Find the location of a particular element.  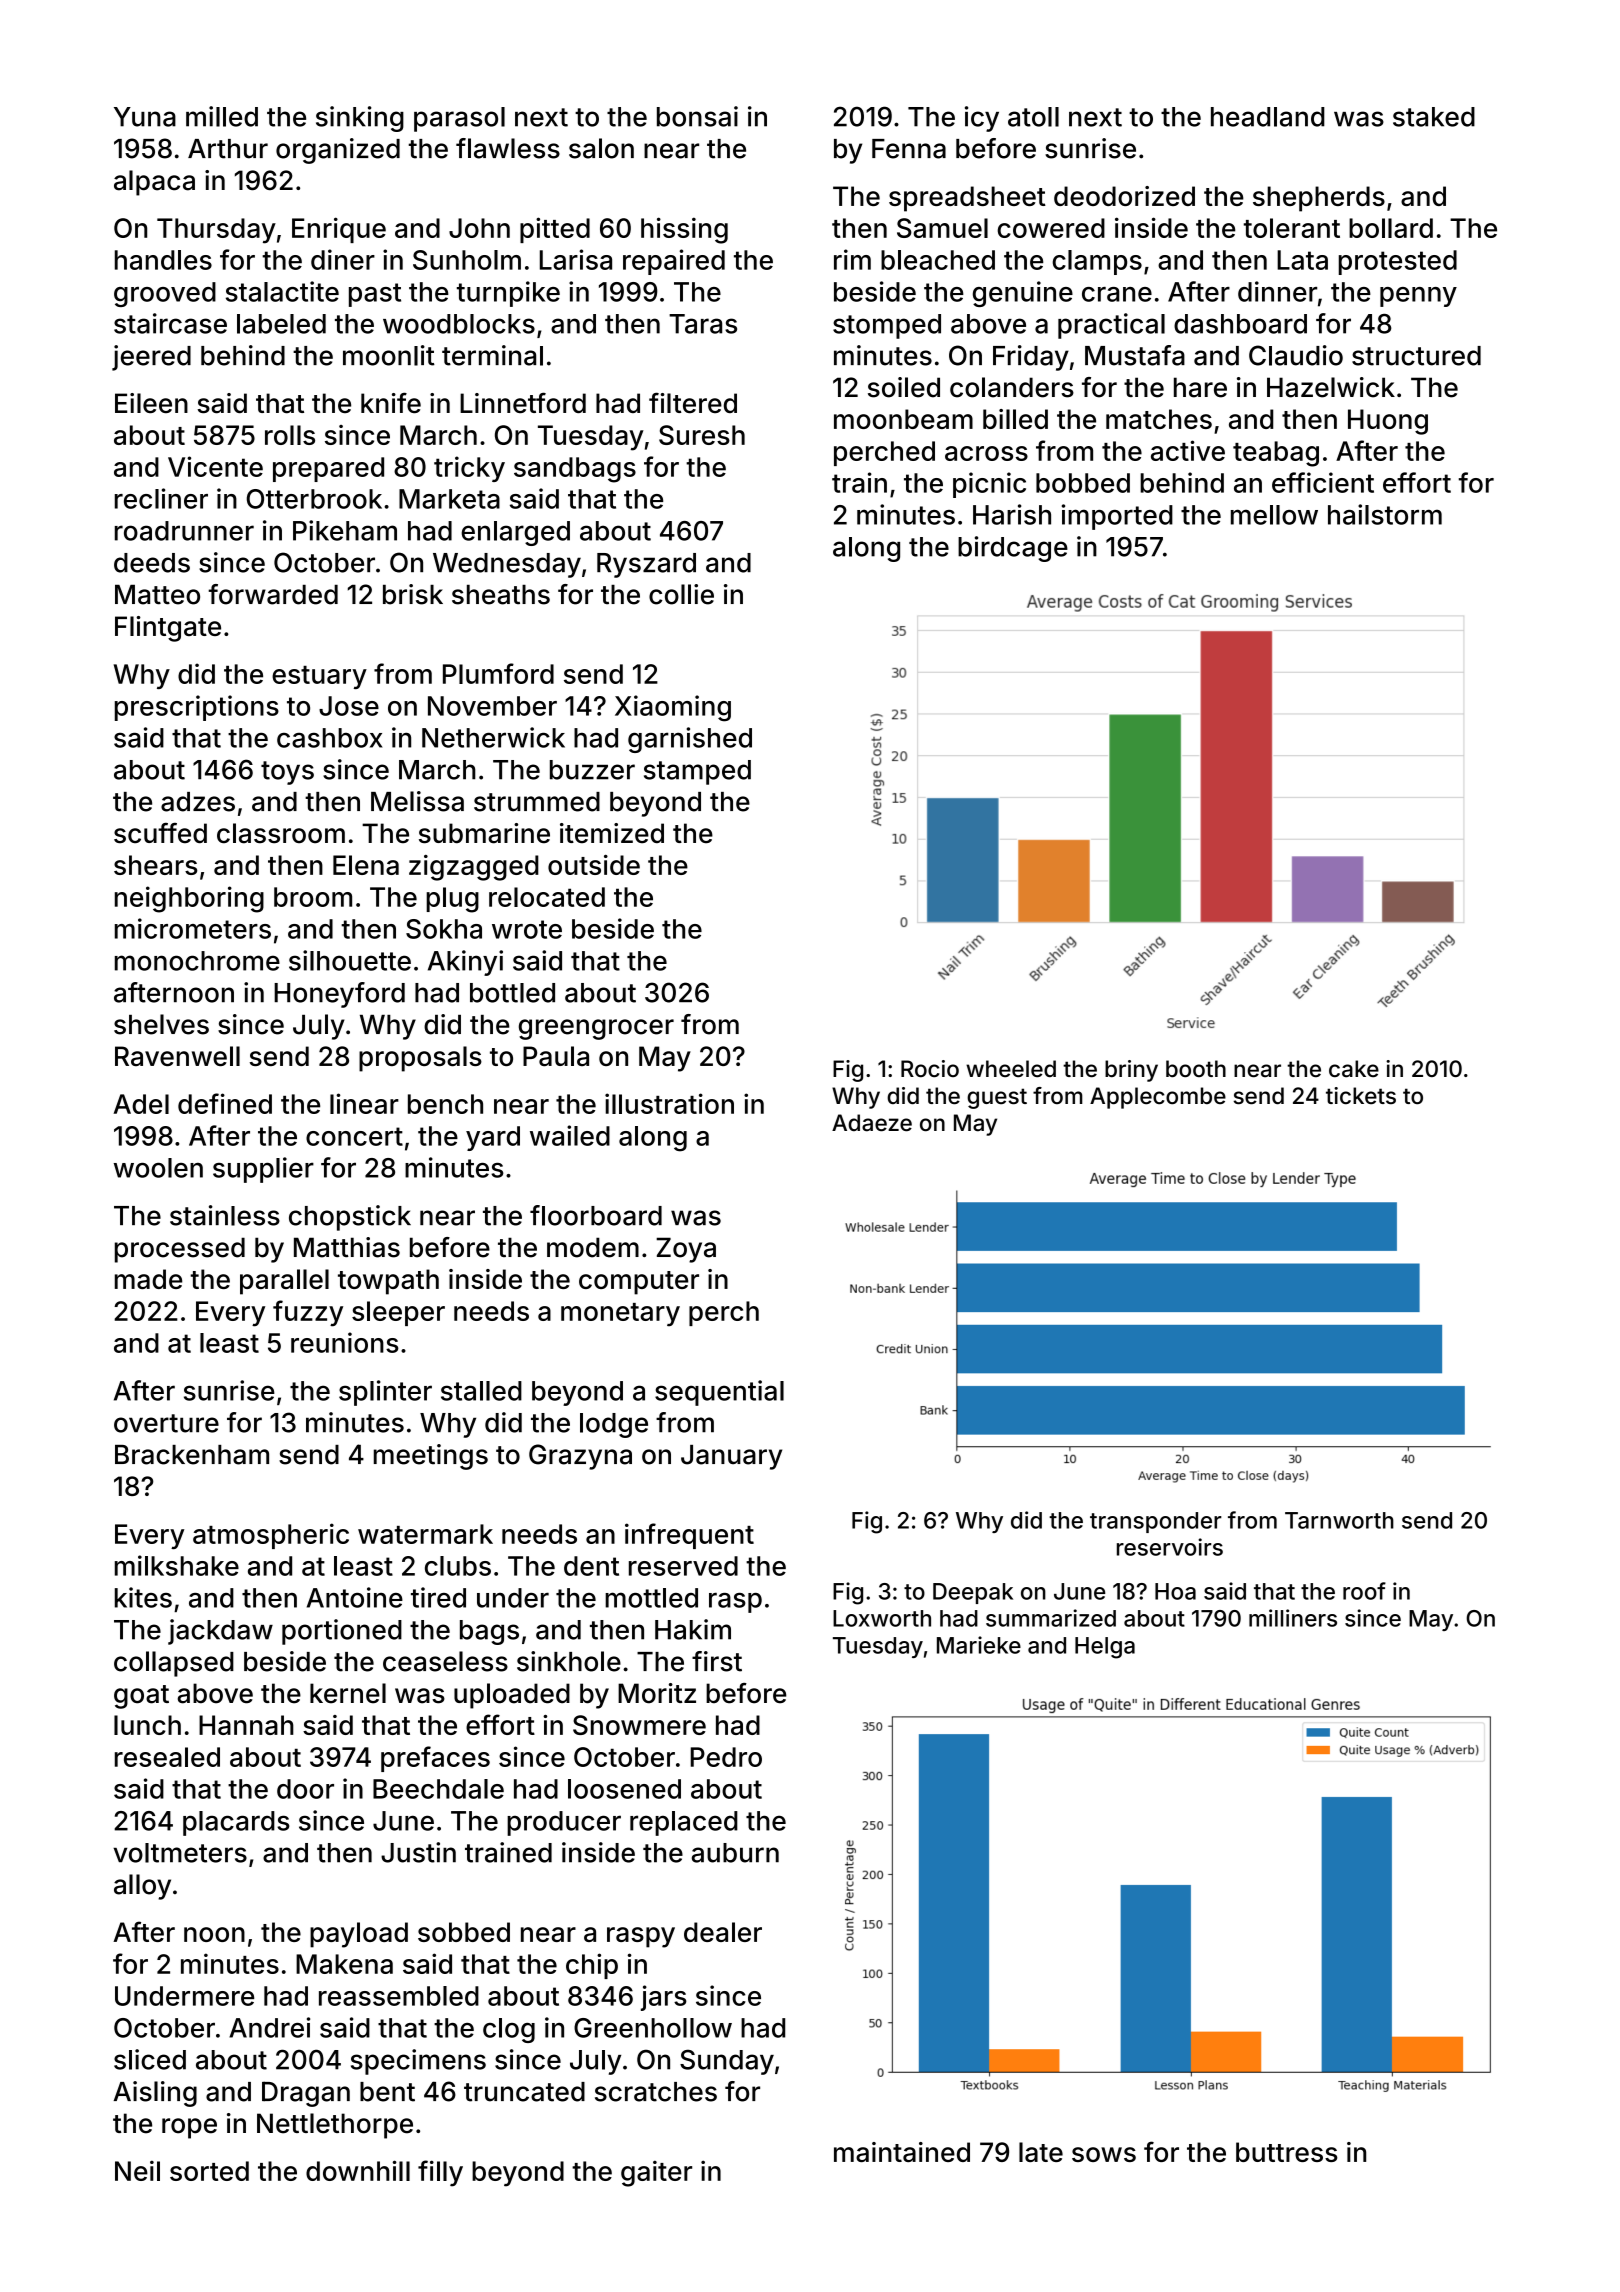

Hannah is located at coordinates (246, 1725).
